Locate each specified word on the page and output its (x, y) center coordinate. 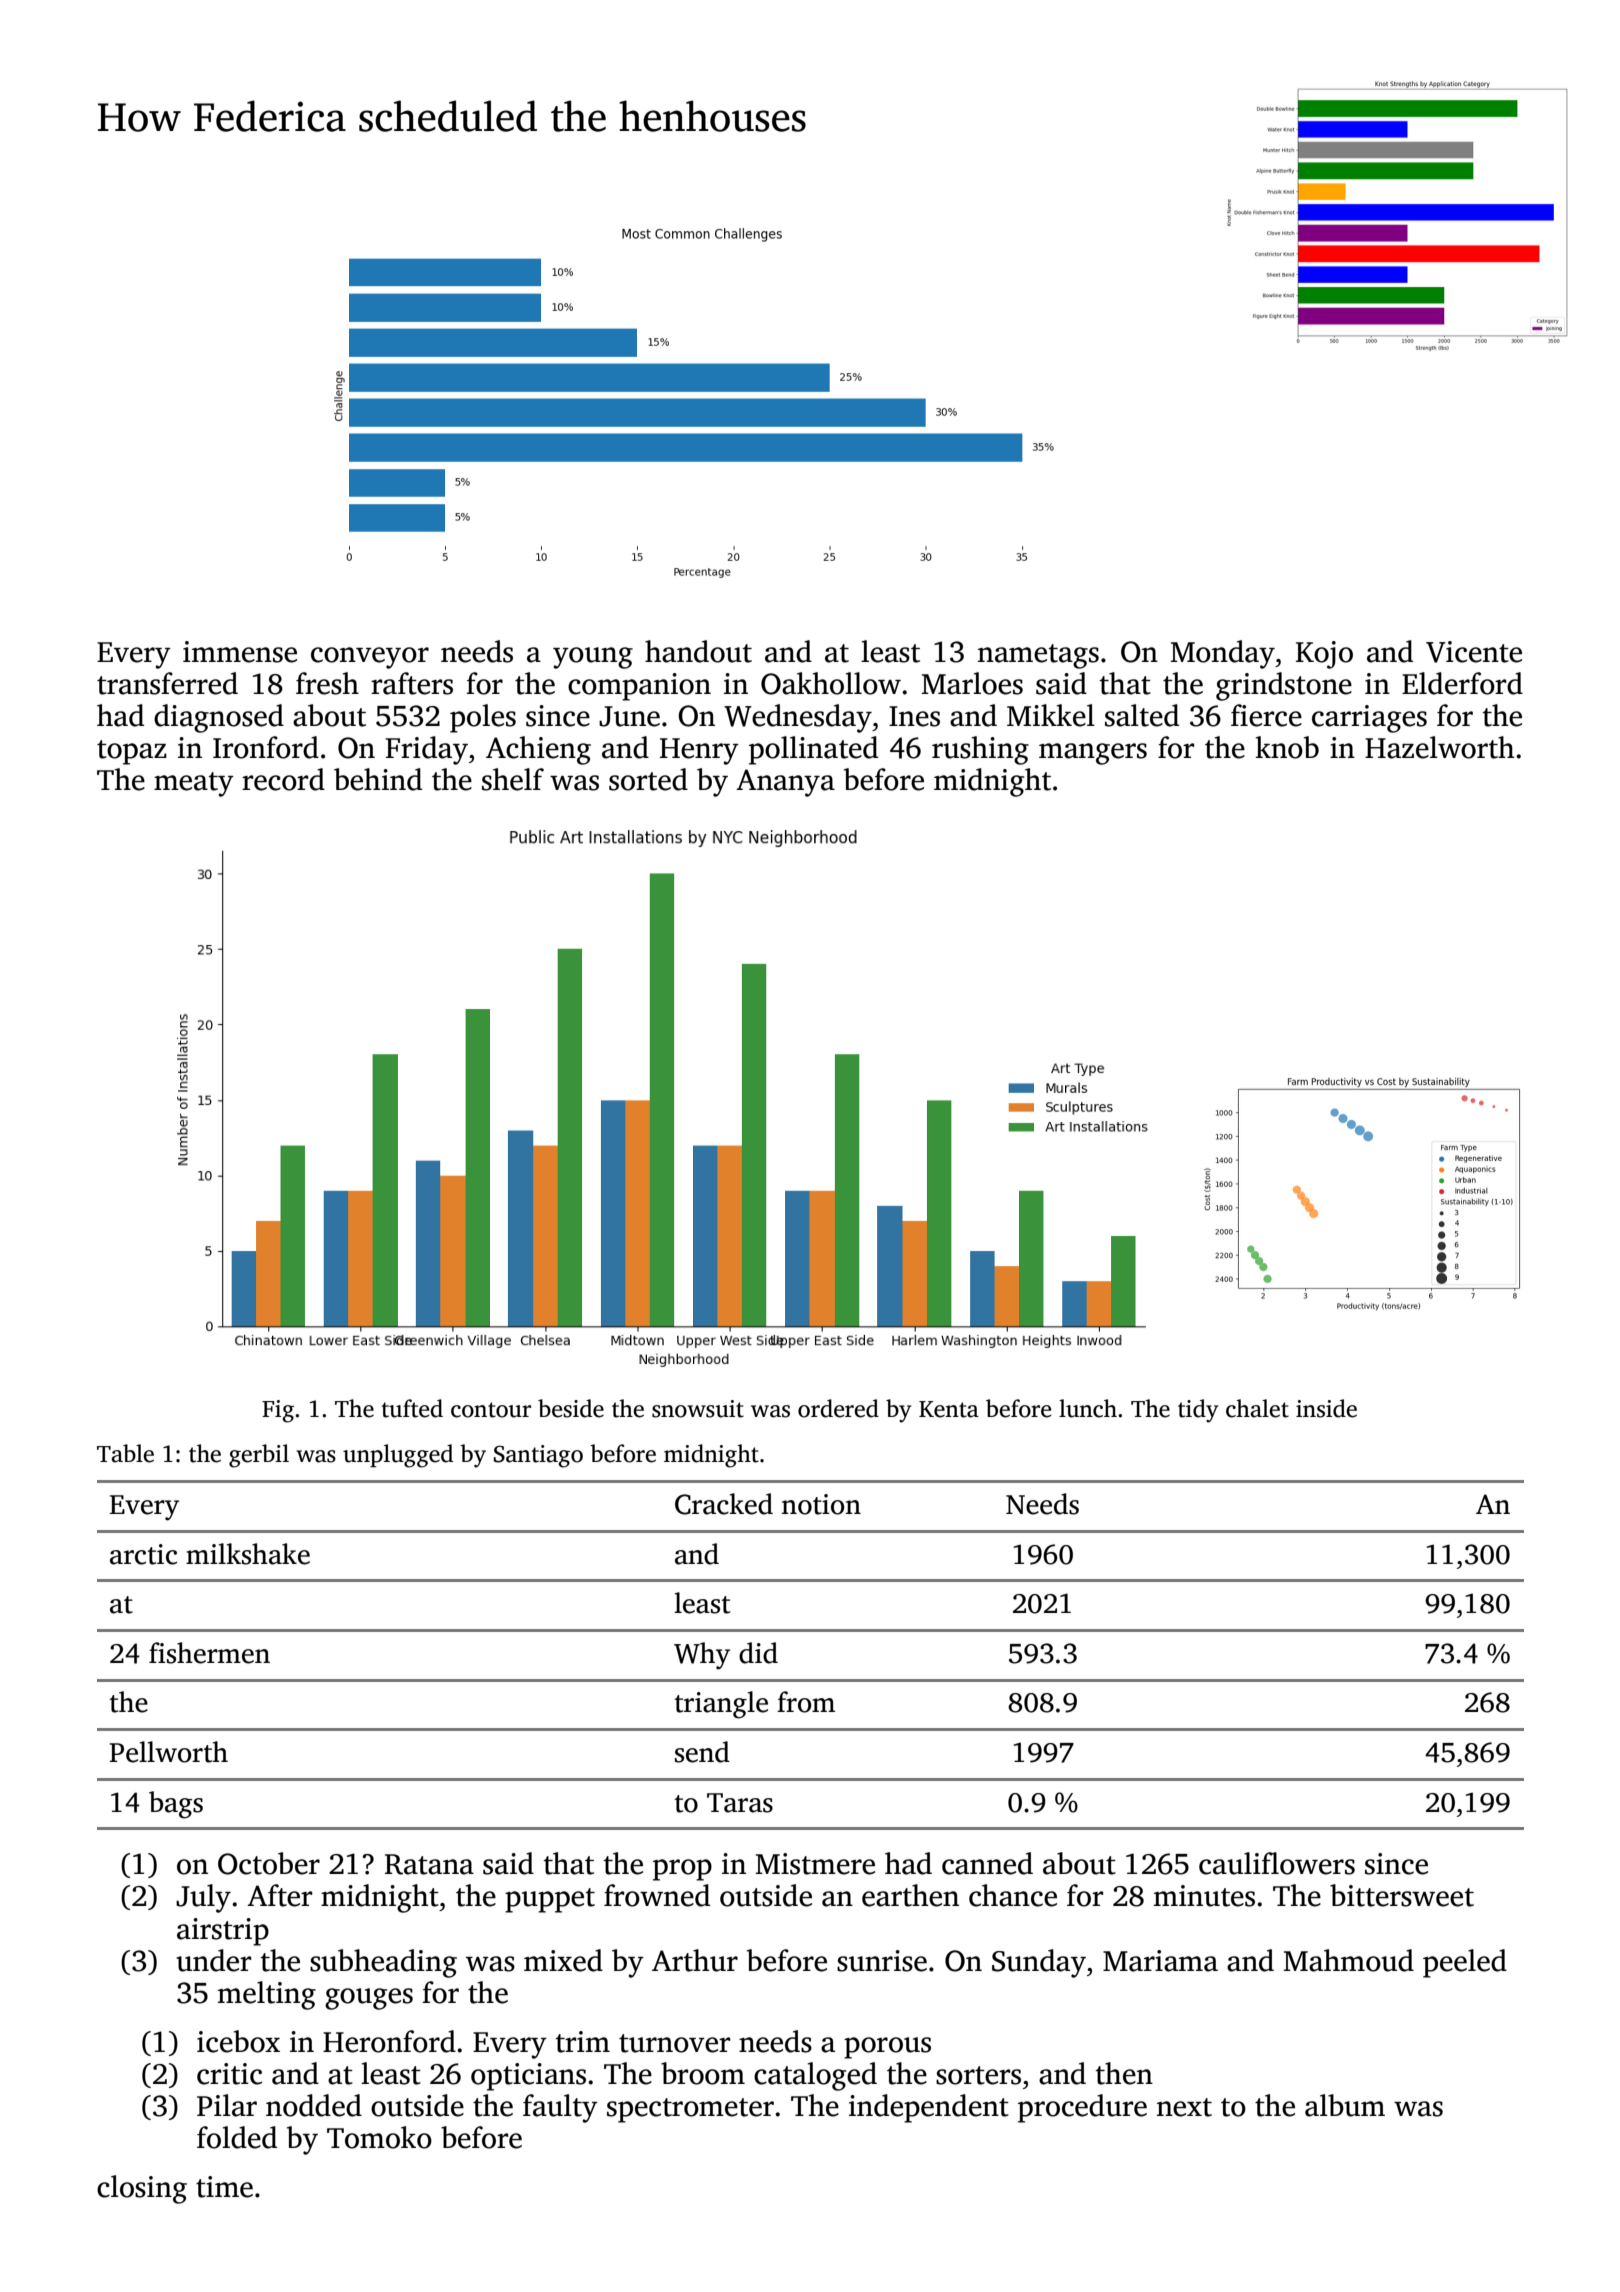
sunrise (882, 1961)
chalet (1257, 1408)
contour (491, 1410)
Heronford (389, 2041)
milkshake (248, 1554)
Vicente (1474, 652)
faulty (560, 2108)
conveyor (370, 658)
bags (176, 1805)
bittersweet (1402, 1895)
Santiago (538, 1456)
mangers (1093, 754)
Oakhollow (831, 683)
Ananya (785, 783)
